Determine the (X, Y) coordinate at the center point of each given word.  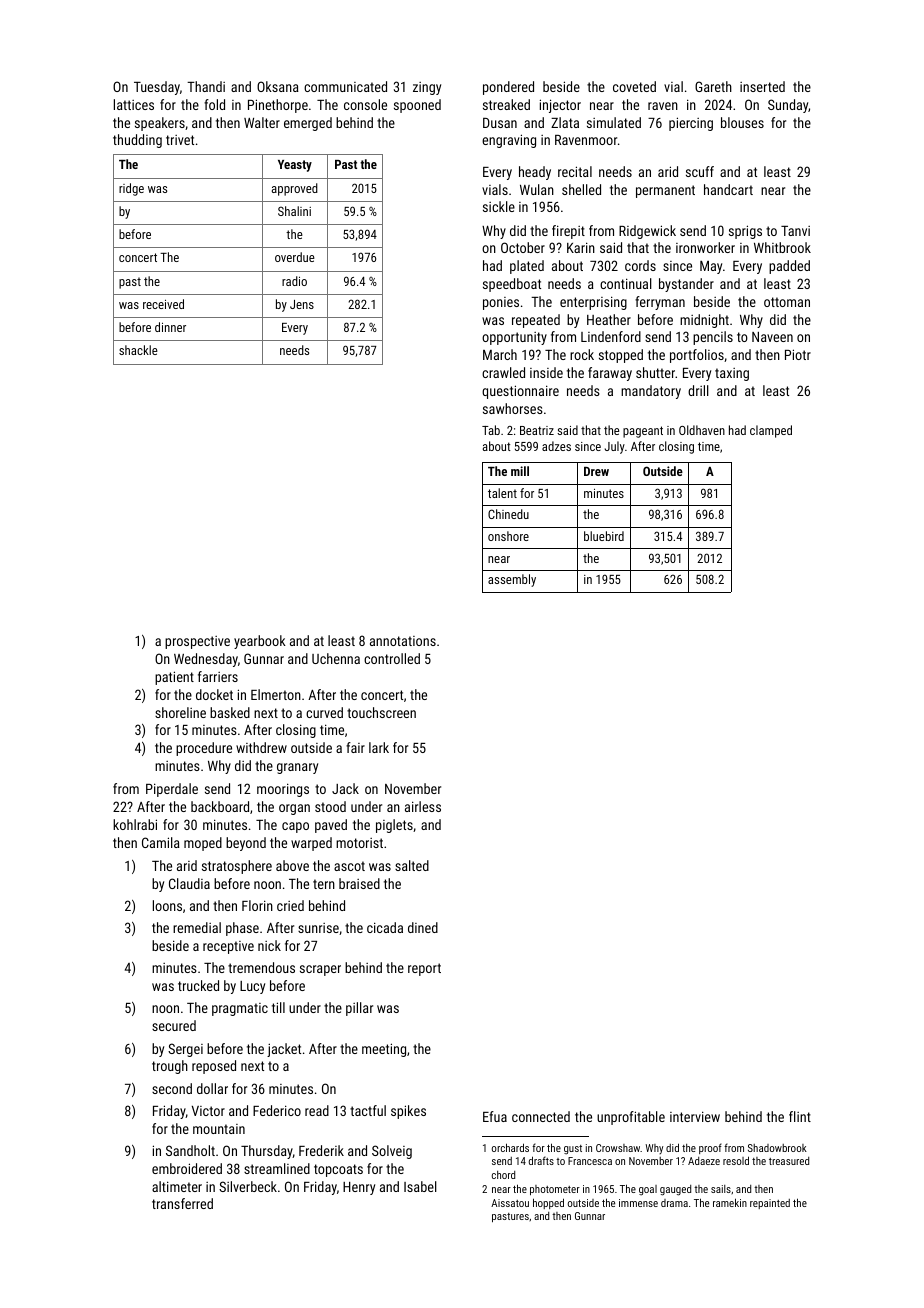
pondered (508, 88)
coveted (634, 86)
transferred (182, 1203)
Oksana (278, 86)
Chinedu (508, 514)
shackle (138, 350)
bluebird (604, 536)
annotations (403, 641)
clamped (771, 431)
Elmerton (276, 694)
